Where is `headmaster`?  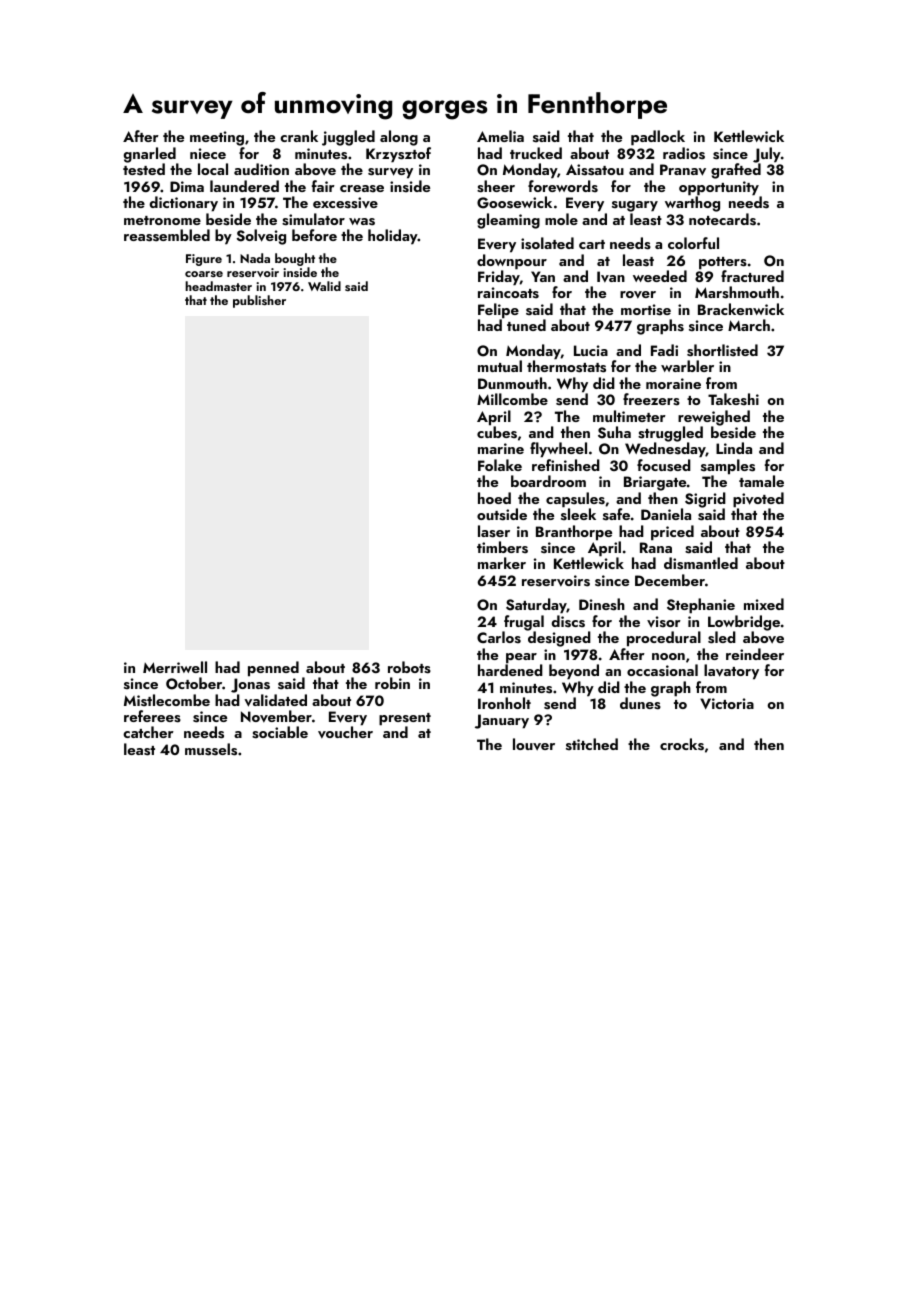
headmaster is located at coordinates (218, 286).
